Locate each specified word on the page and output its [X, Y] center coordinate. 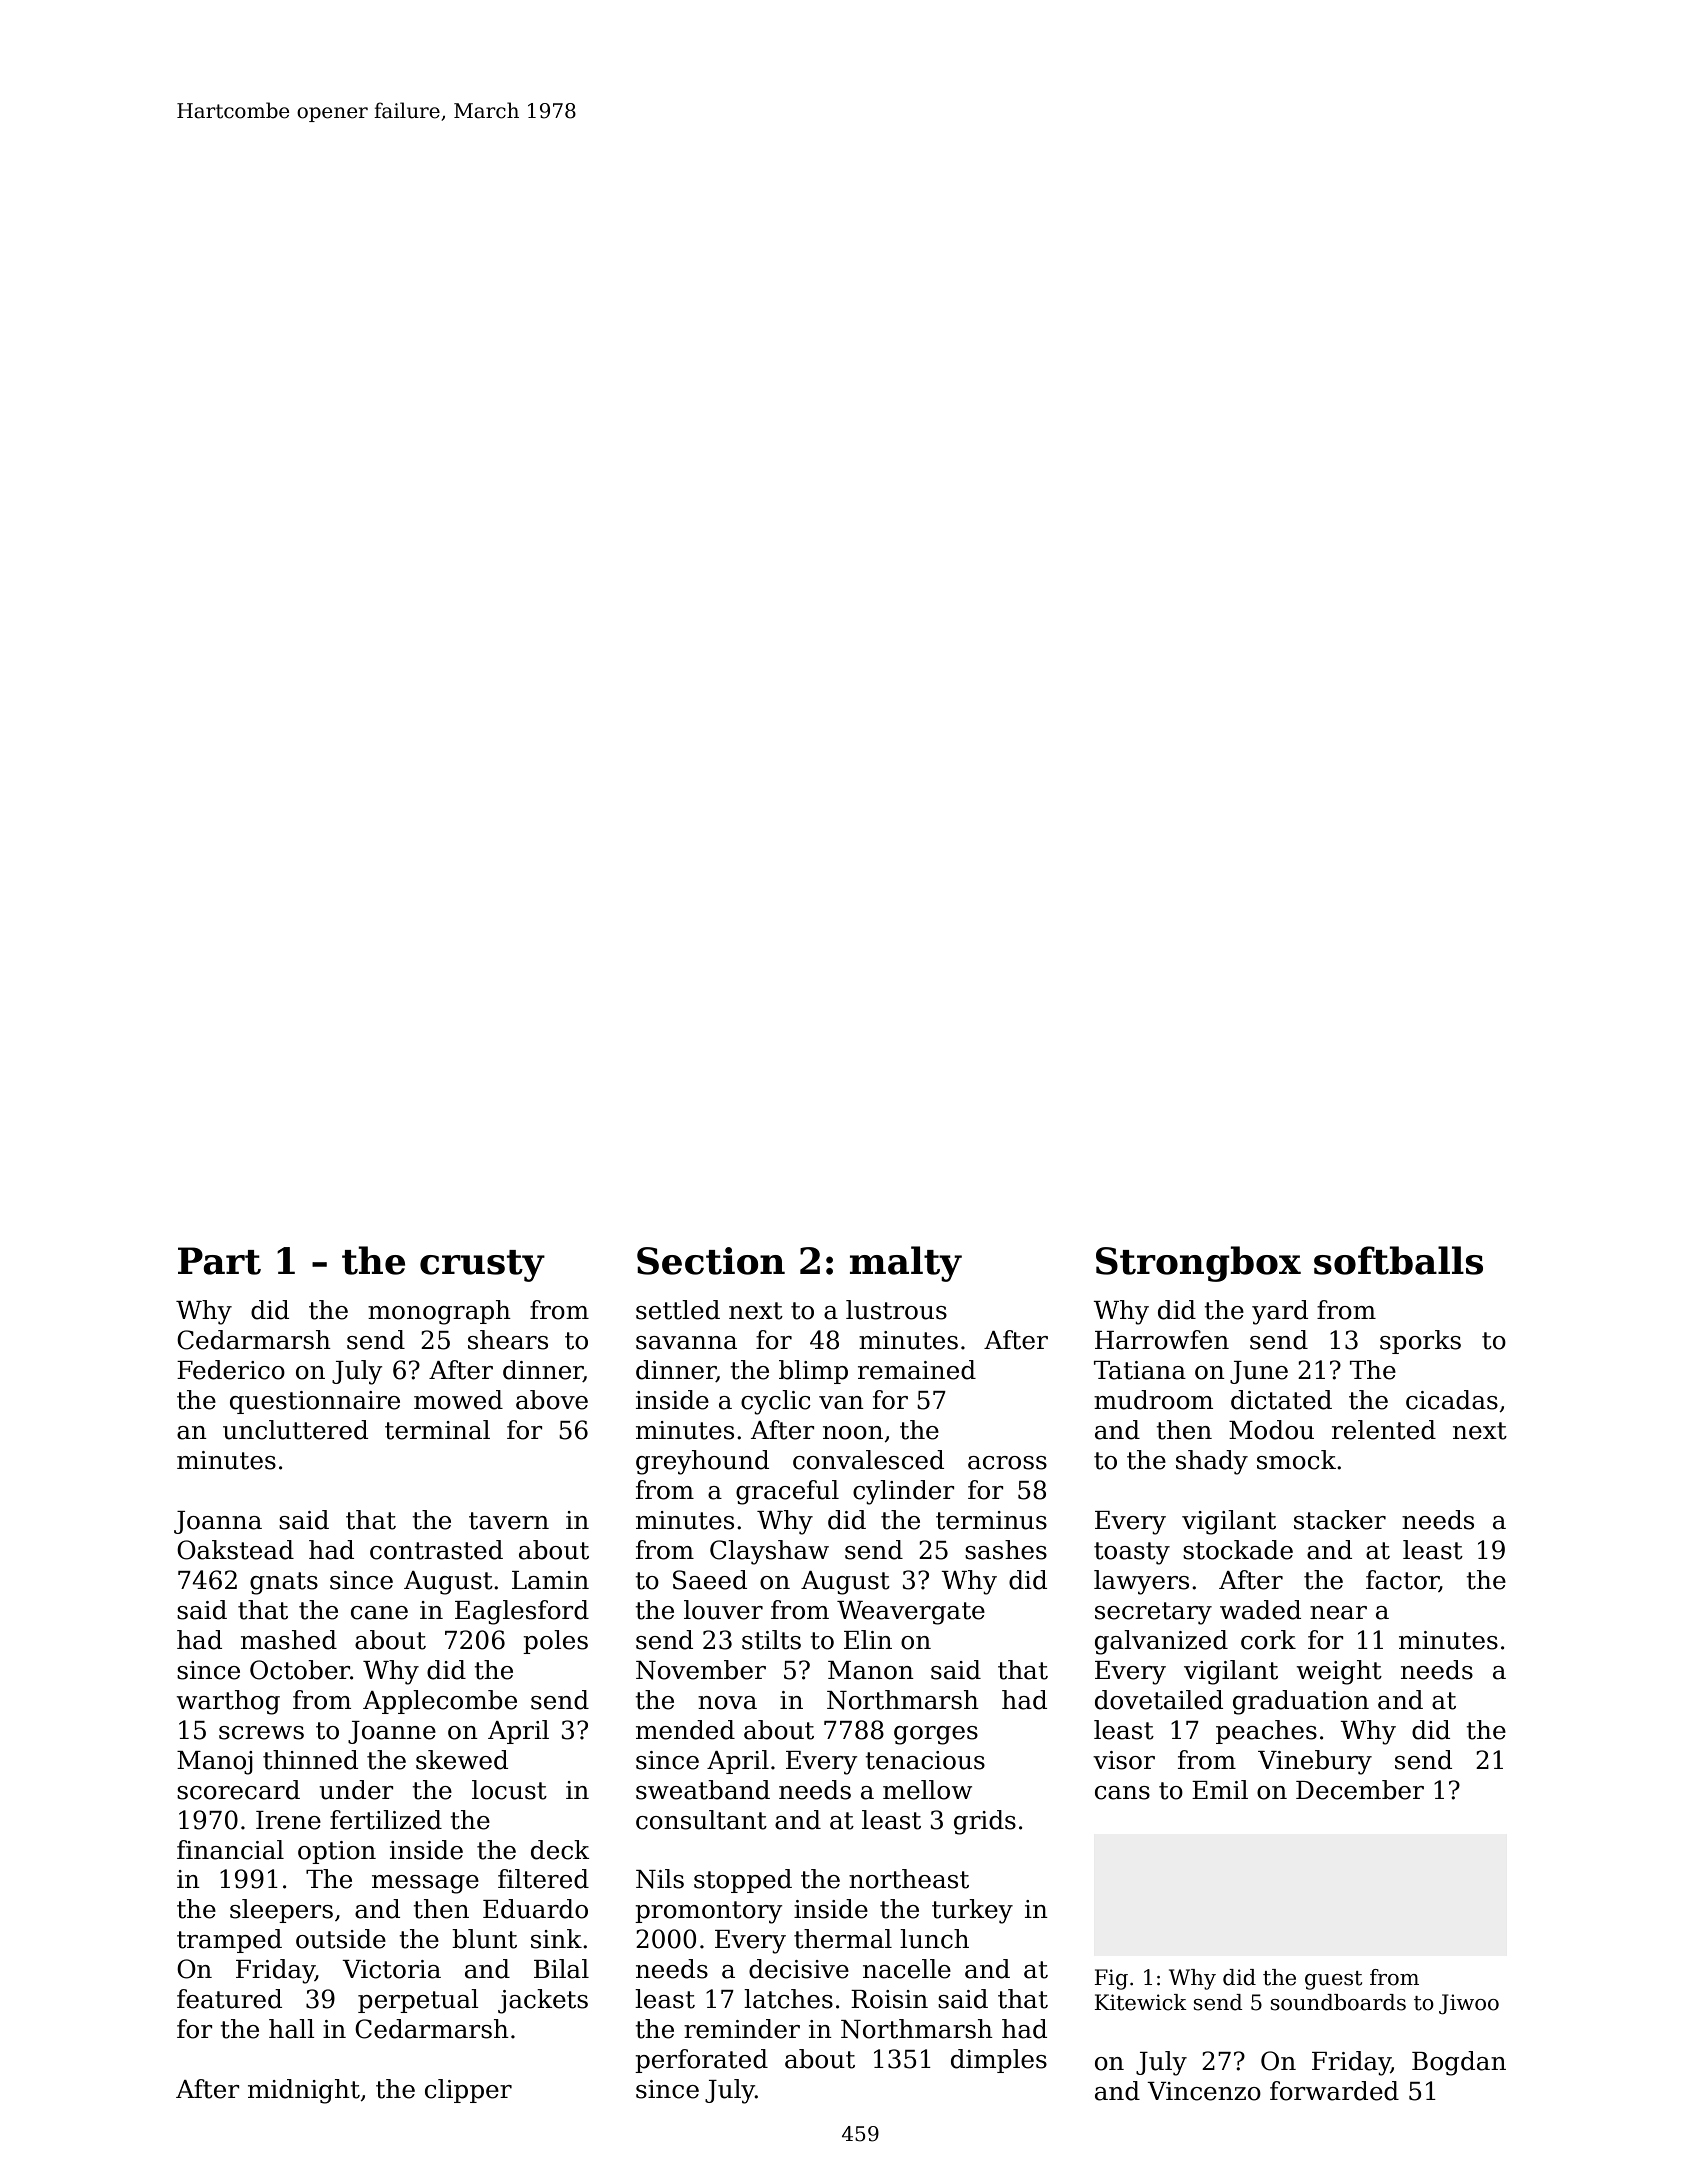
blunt [484, 1939]
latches [788, 1999]
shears [508, 1340]
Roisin [889, 1999]
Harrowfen [1162, 1340]
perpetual [418, 2001]
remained [917, 1370]
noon [853, 1433]
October [300, 1670]
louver [723, 1610]
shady [1212, 1462]
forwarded [1334, 2091]
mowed [458, 1400]
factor [1402, 1581]
